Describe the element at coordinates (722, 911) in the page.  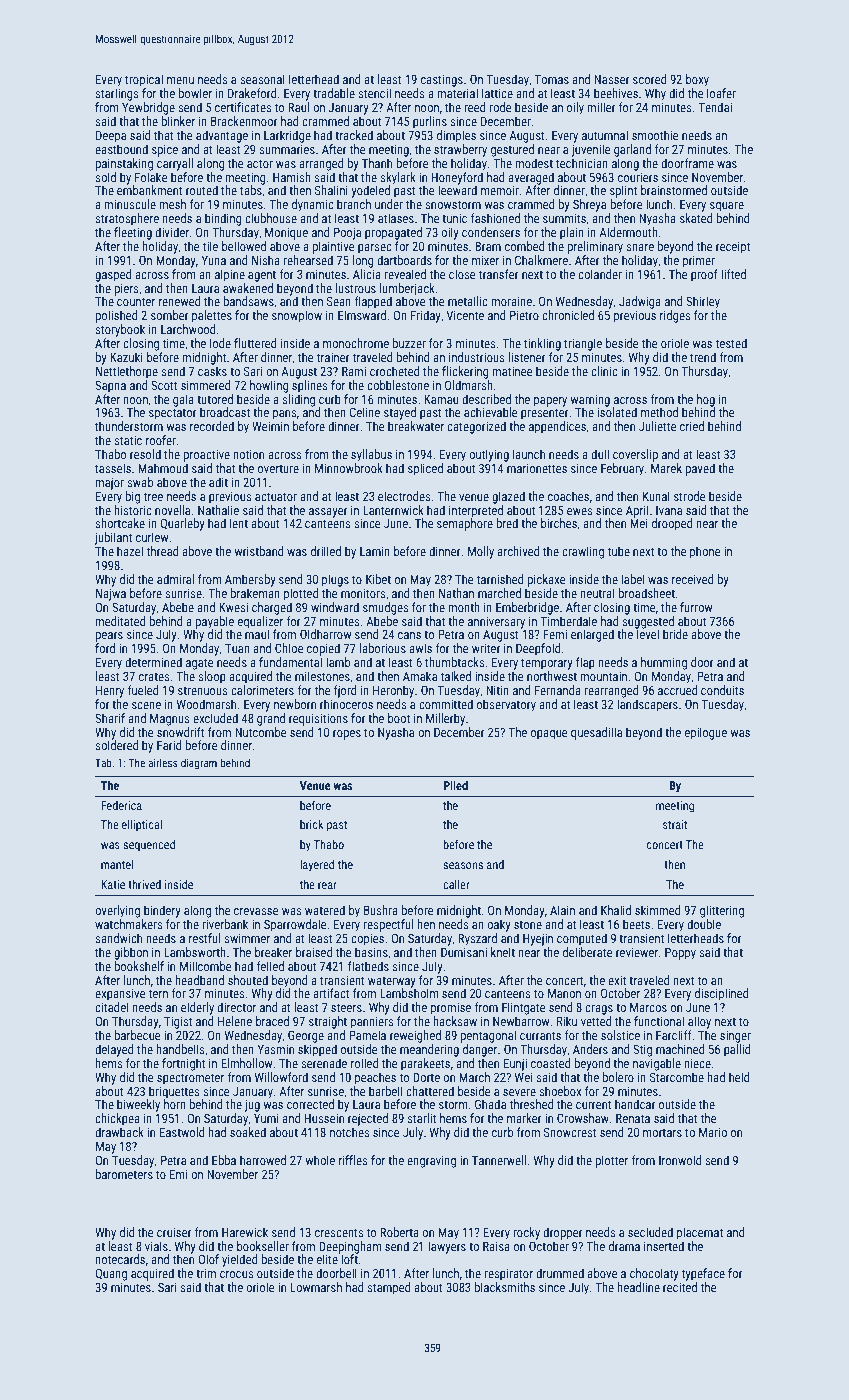
I see `glittering` at that location.
